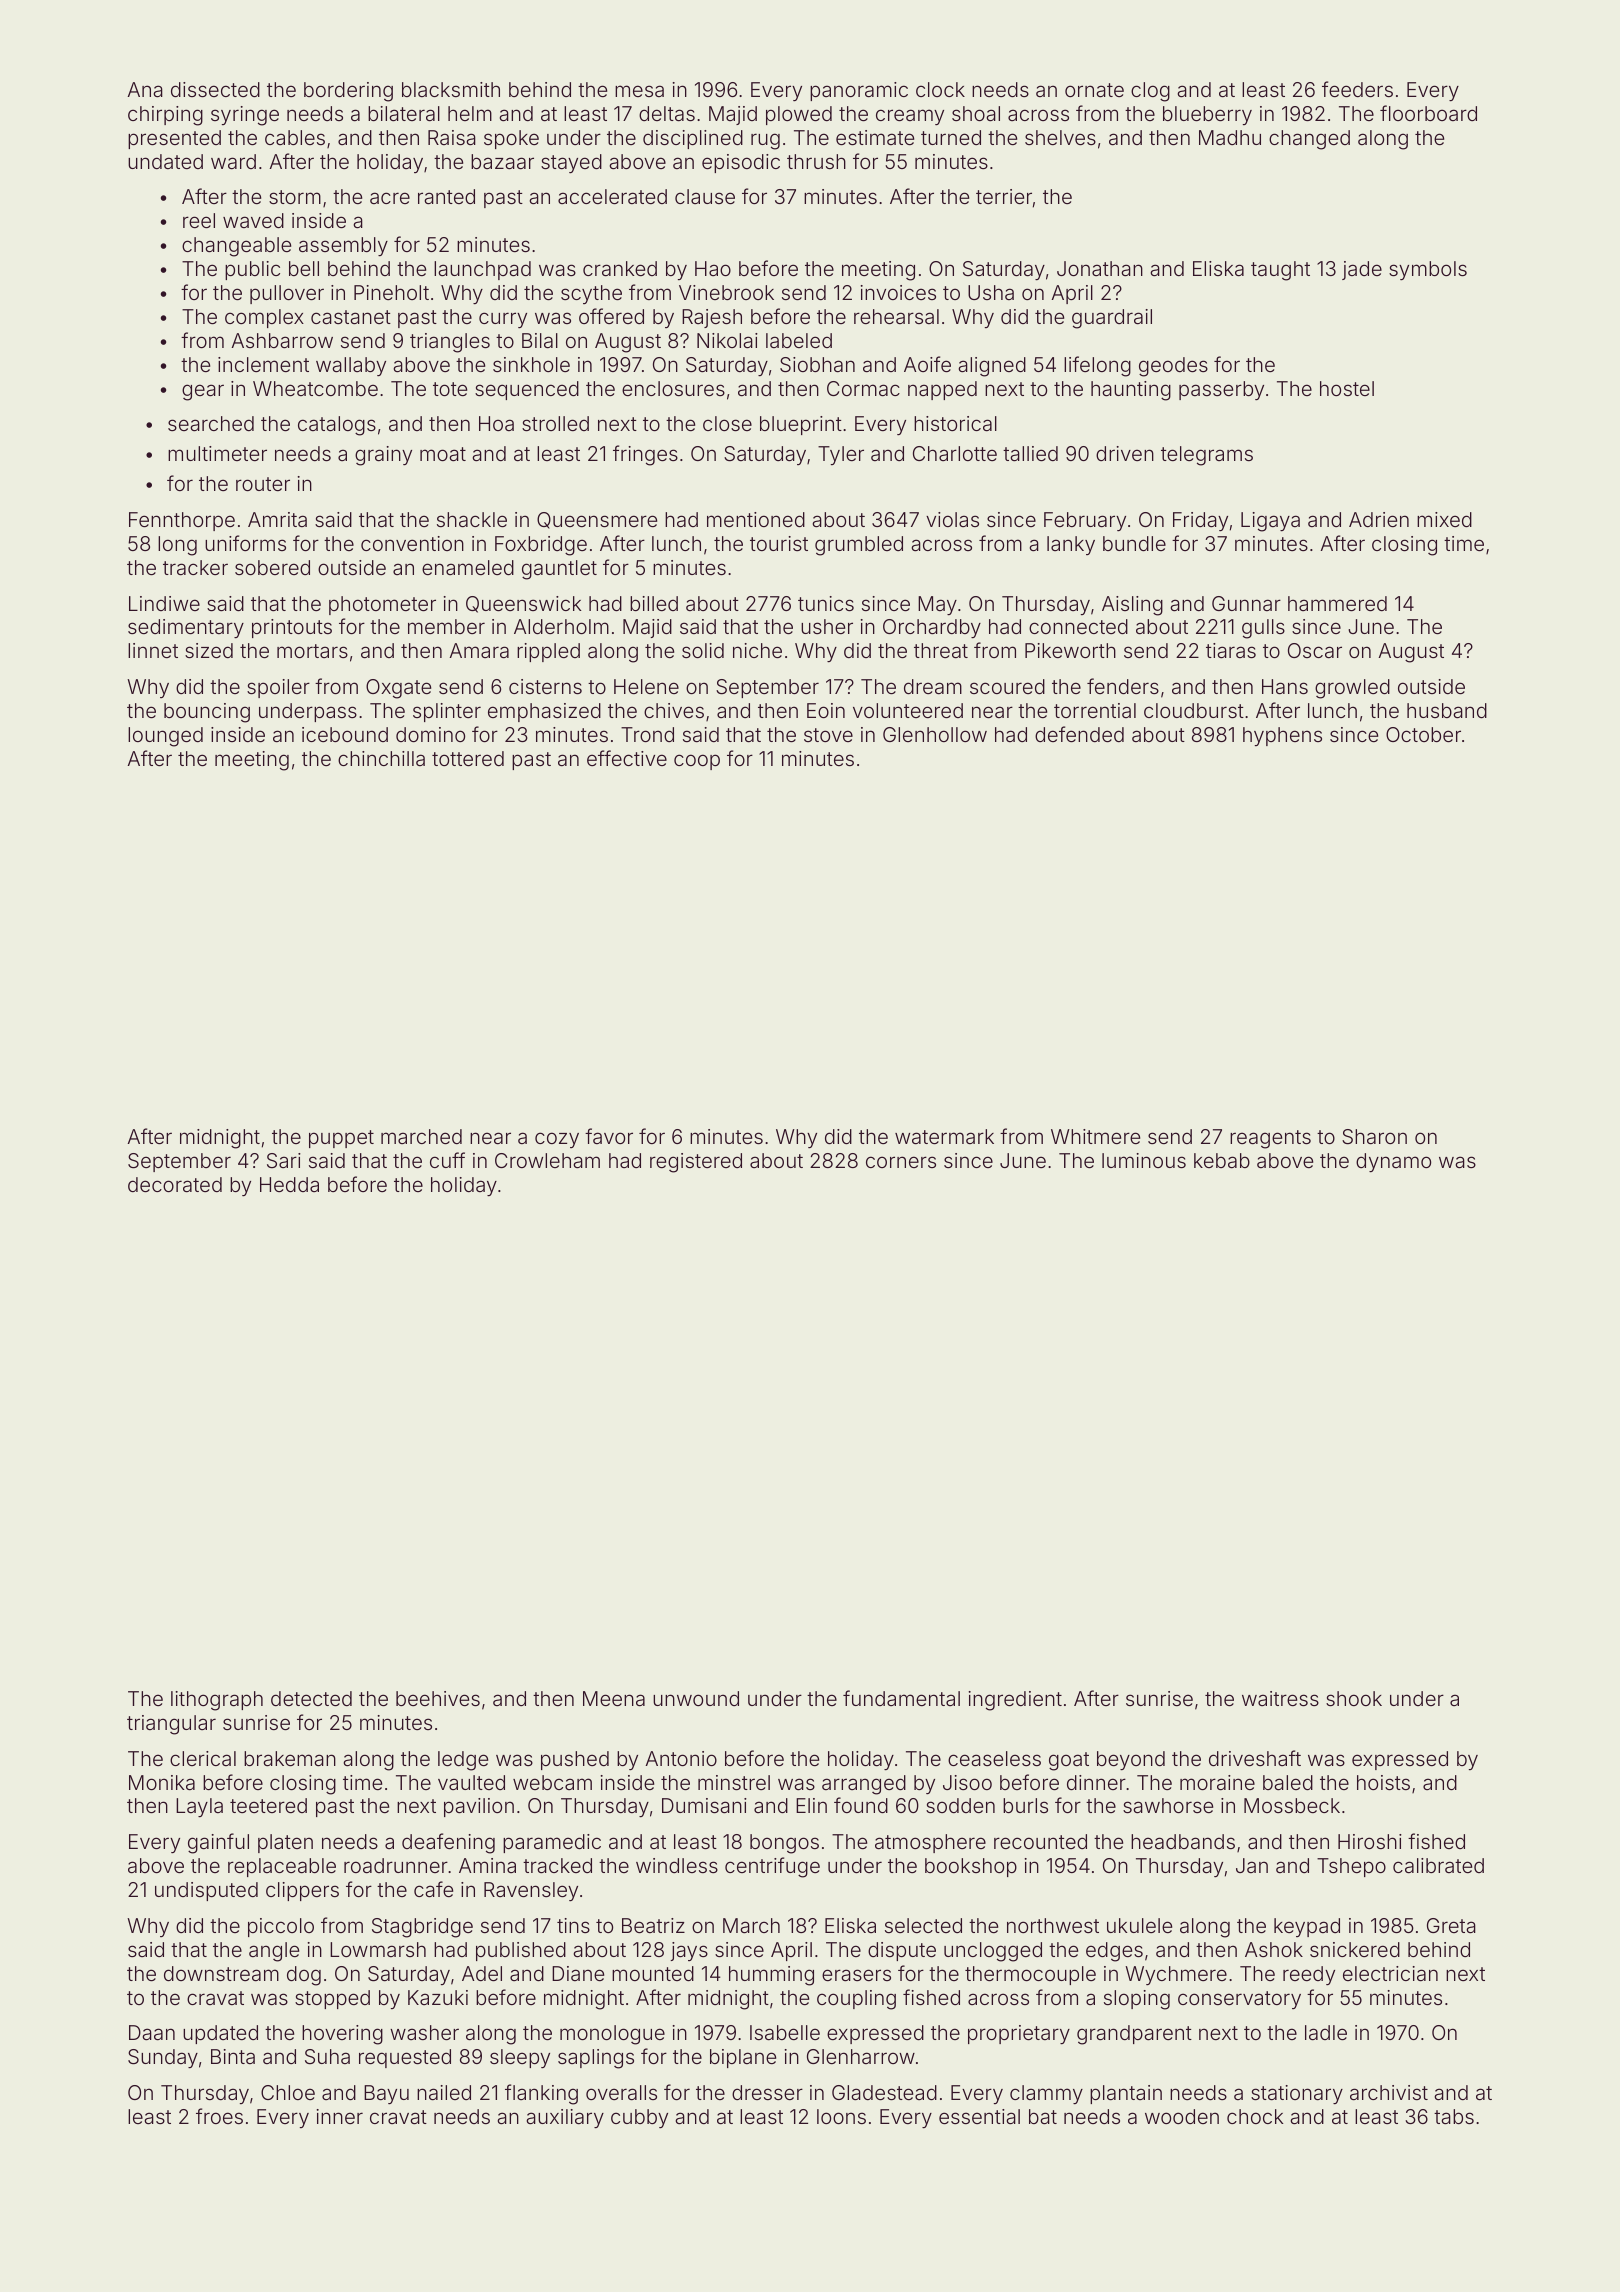 The height and width of the document is (2292, 1620). What do you see at coordinates (175, 1184) in the document?
I see `decorated` at bounding box center [175, 1184].
